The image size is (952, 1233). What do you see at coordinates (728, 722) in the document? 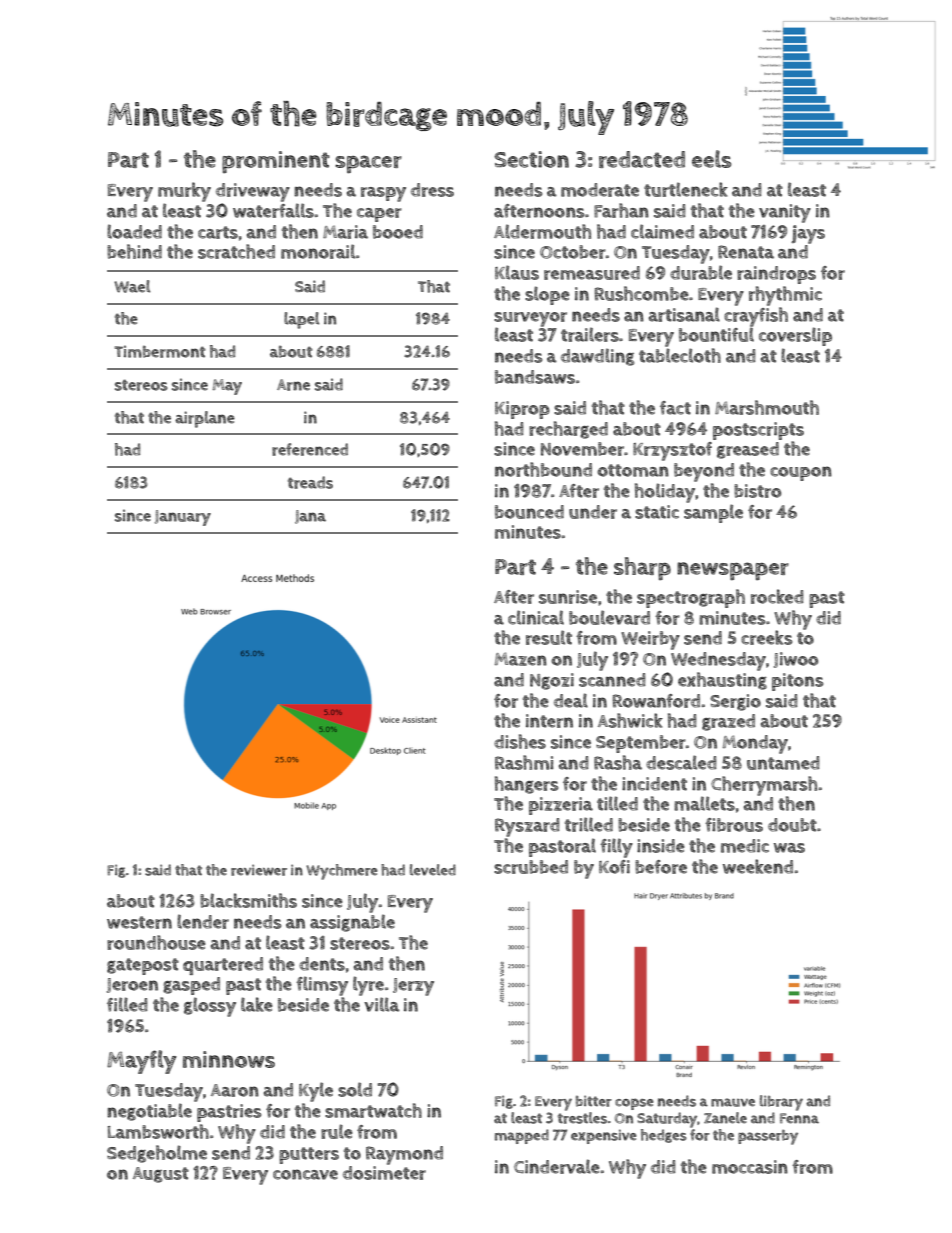
I see `grazed` at bounding box center [728, 722].
